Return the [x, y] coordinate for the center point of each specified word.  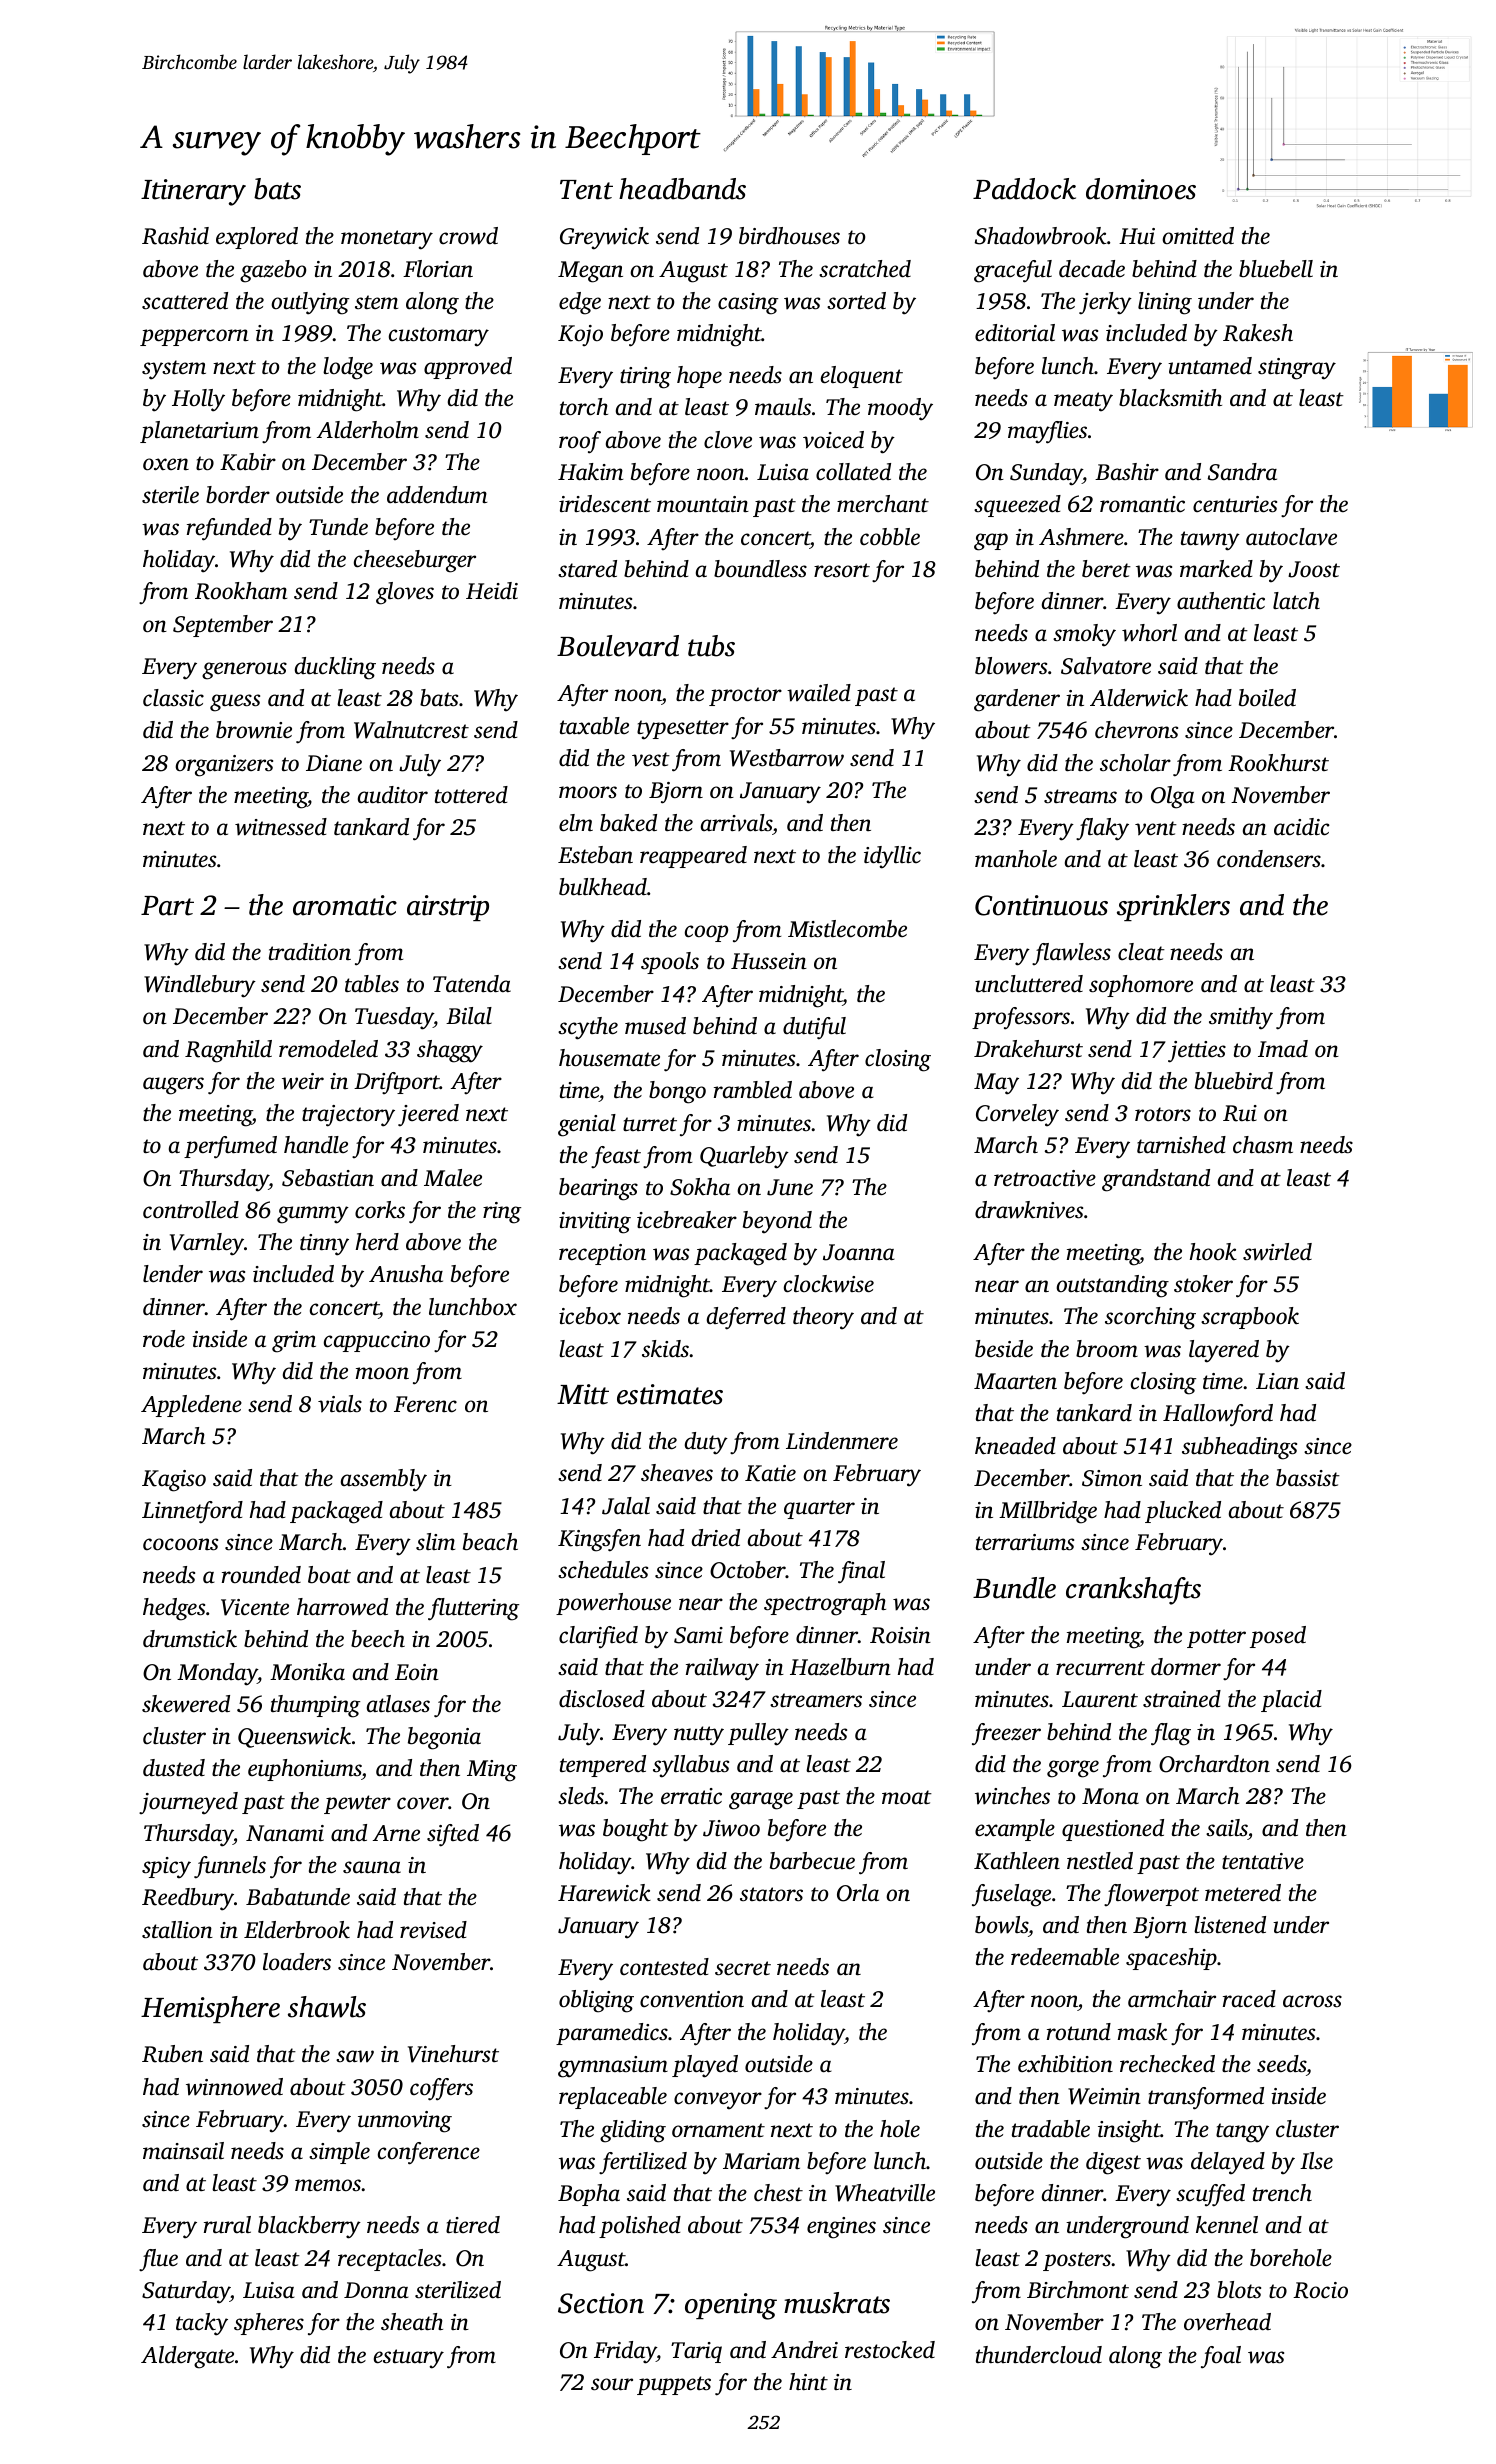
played [705, 2066]
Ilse [1316, 2161]
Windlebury [200, 986]
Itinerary [193, 192]
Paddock [1024, 189]
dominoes [1141, 189]
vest [651, 759]
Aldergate [187, 2357]
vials [340, 1404]
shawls [327, 2007]
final [861, 1572]
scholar [1135, 763]
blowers [1011, 666]
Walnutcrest [411, 730]
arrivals [736, 823]
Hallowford [1218, 1415]
